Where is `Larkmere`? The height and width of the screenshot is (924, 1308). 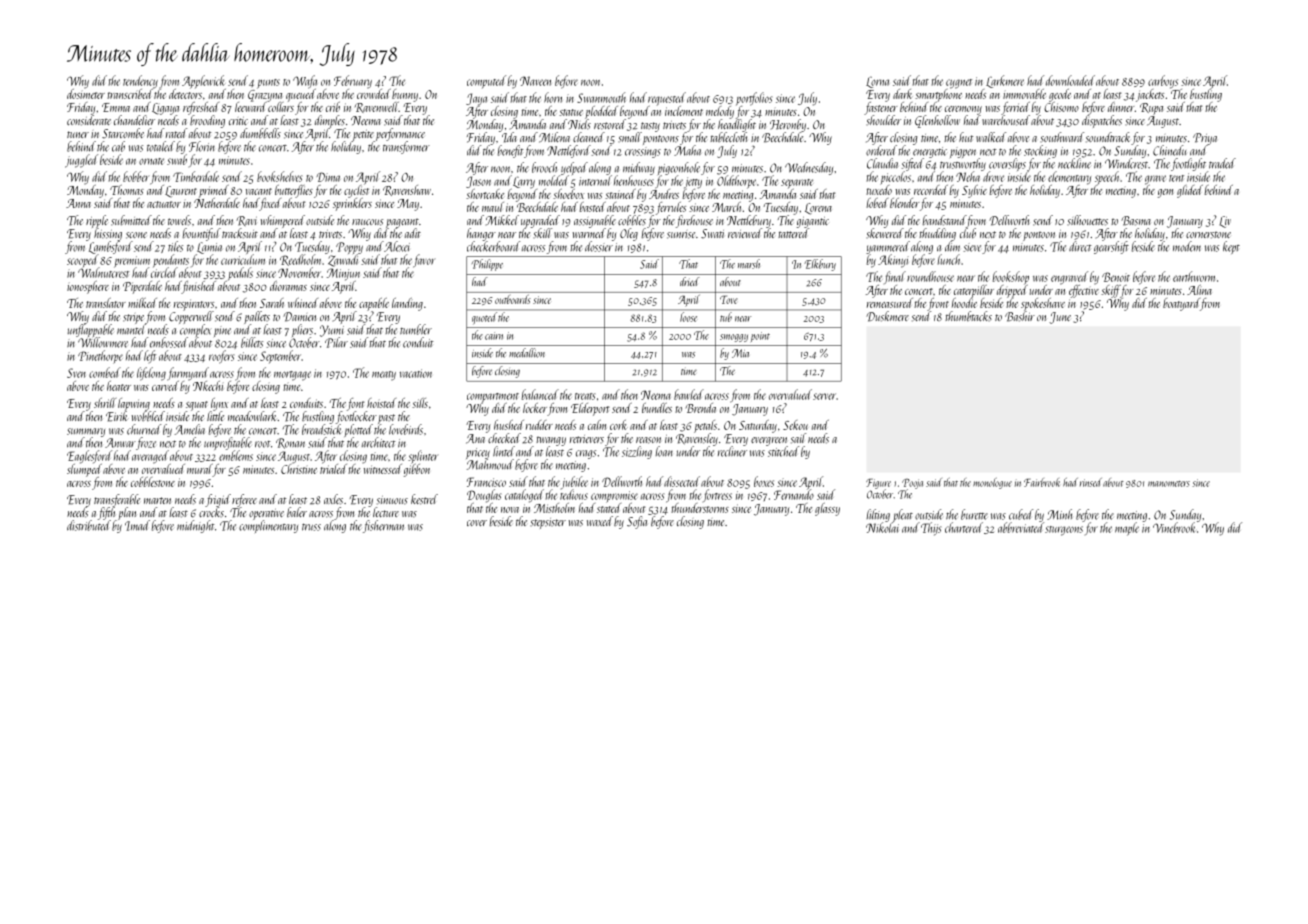 Larkmere is located at coordinates (1005, 81).
